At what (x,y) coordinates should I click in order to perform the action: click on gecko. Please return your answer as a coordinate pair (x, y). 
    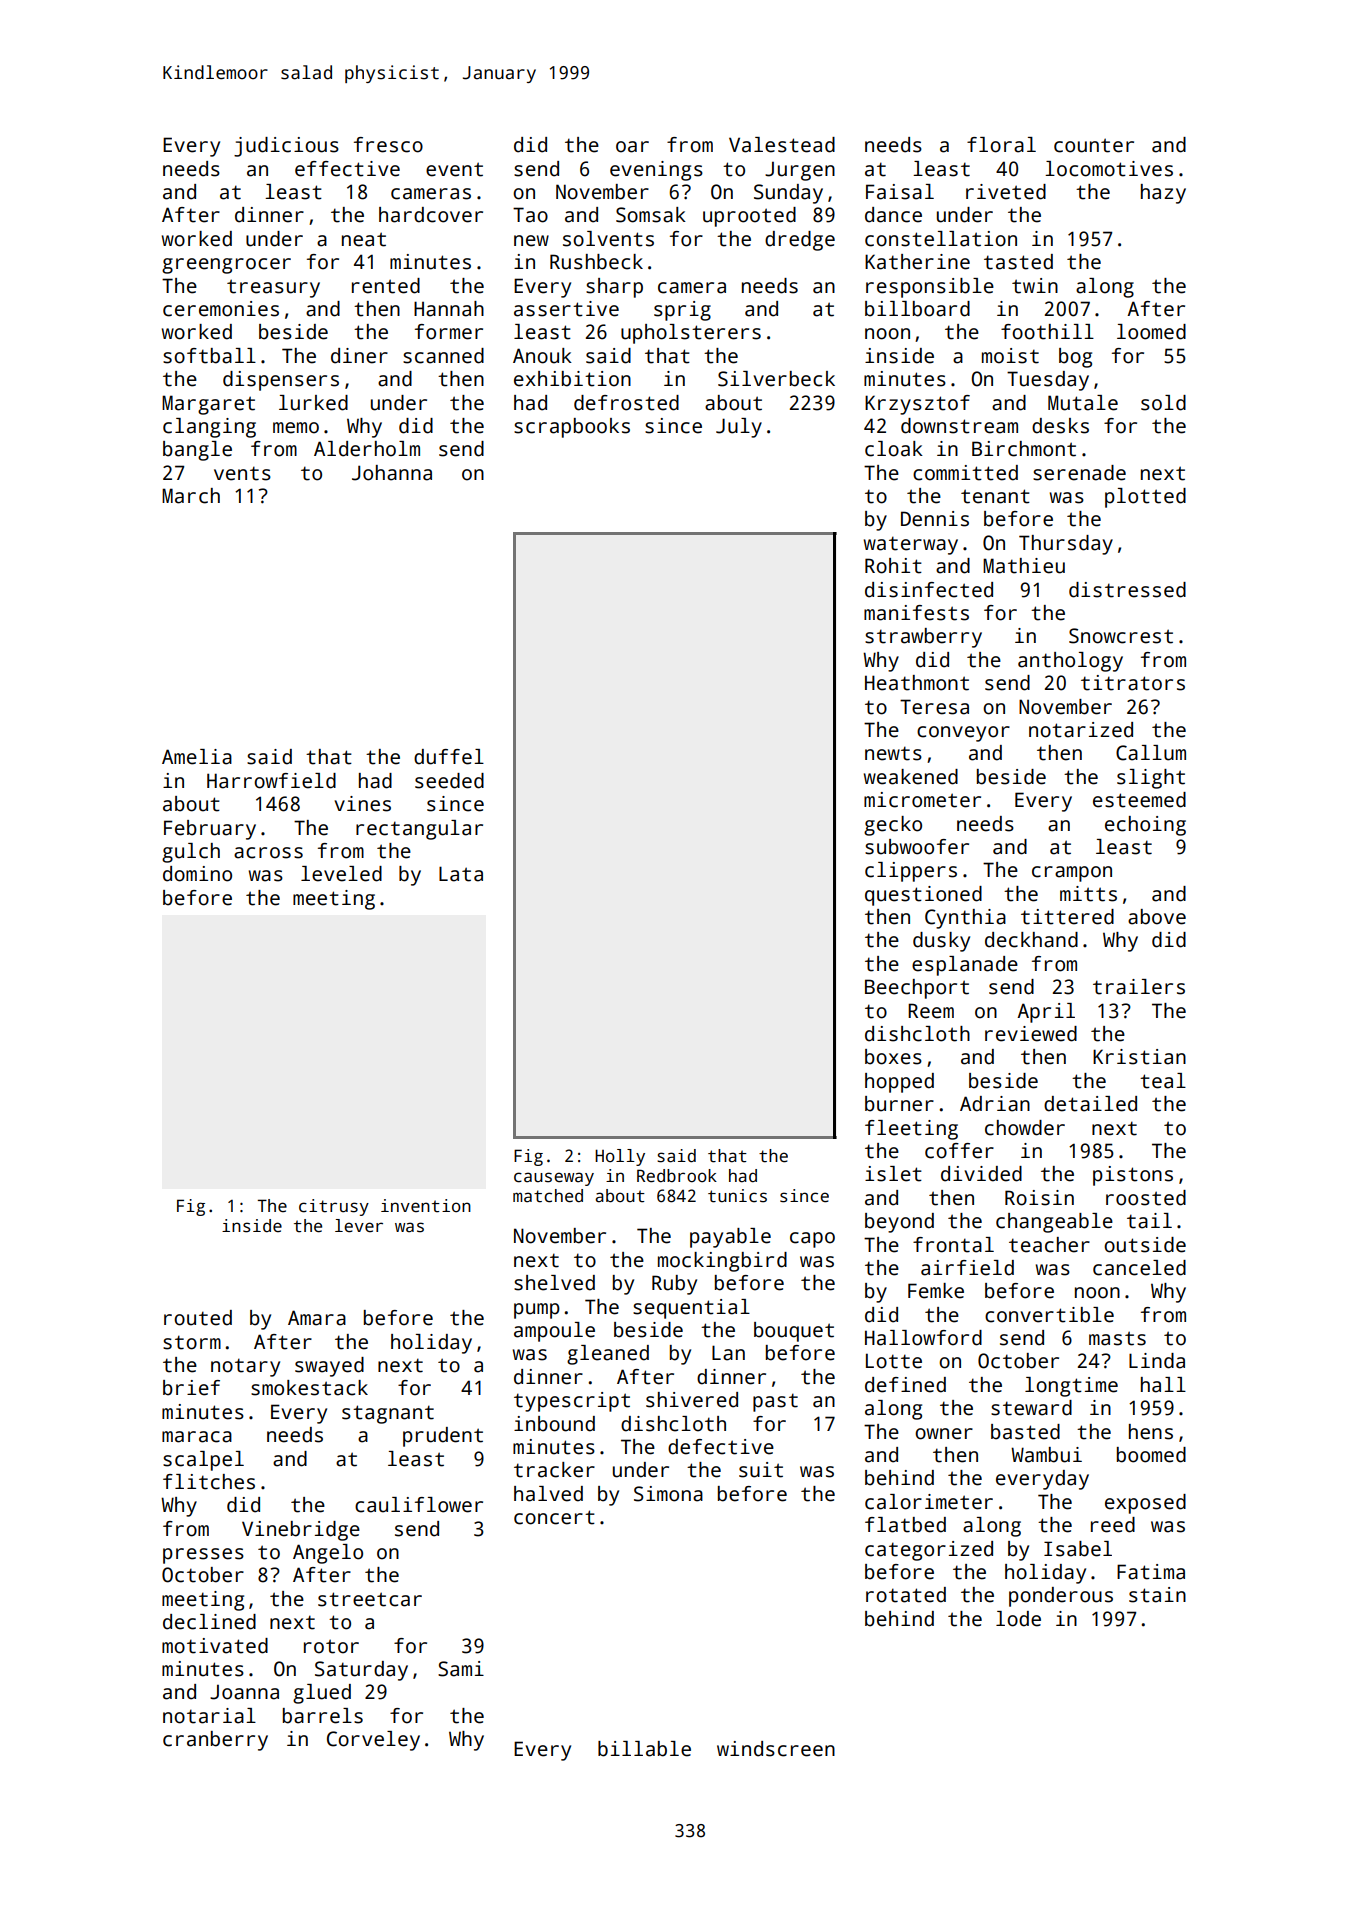
    Looking at the image, I should click on (893, 826).
